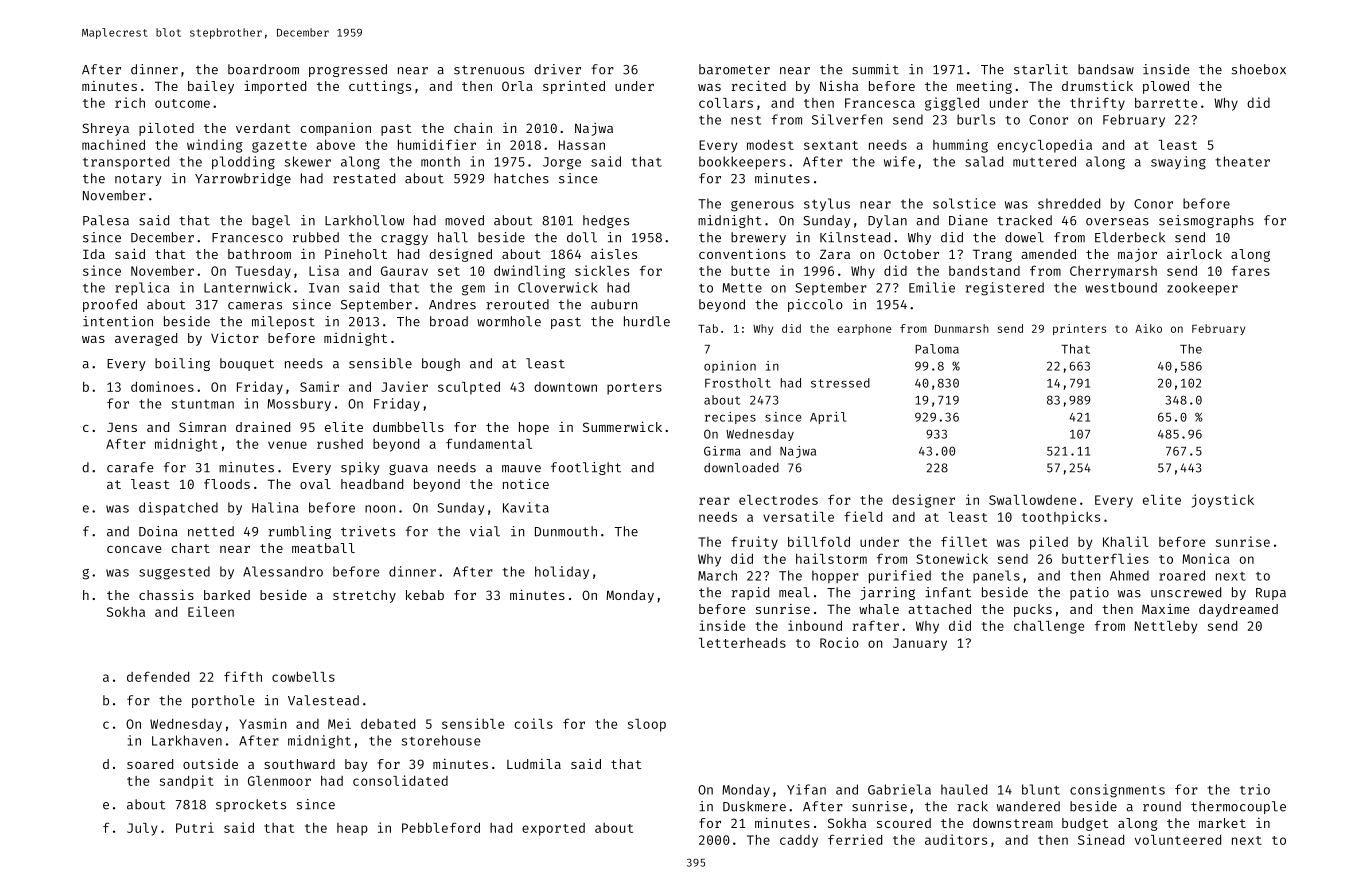 Image resolution: width=1372 pixels, height=887 pixels. What do you see at coordinates (734, 69) in the page?
I see `barometer` at bounding box center [734, 69].
